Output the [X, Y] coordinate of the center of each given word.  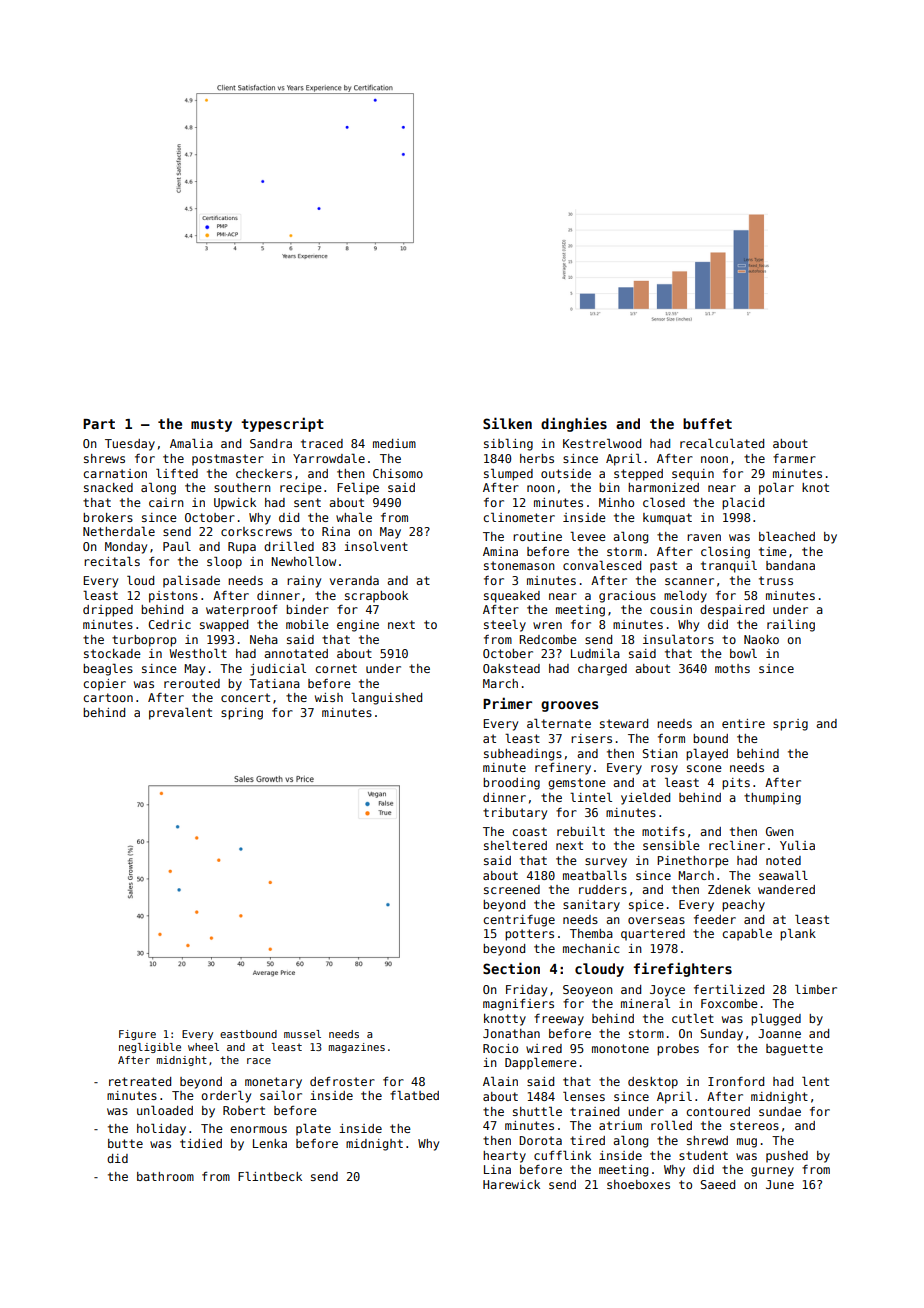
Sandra [271, 443]
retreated [140, 1081]
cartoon [108, 697]
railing [791, 625]
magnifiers [518, 1005]
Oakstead [511, 668]
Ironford [736, 1081]
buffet [707, 423]
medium [394, 443]
